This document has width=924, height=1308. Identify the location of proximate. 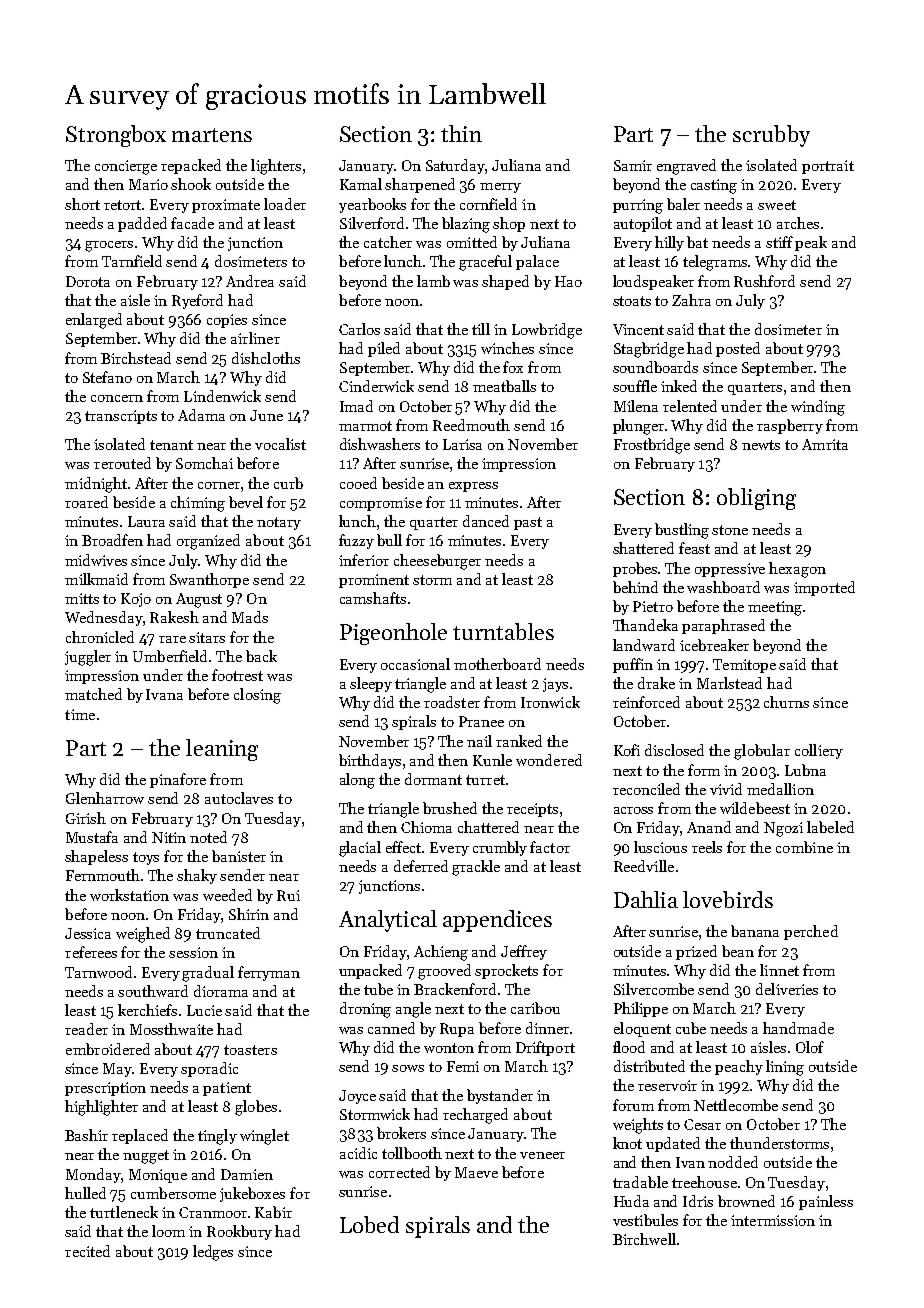
(226, 206).
